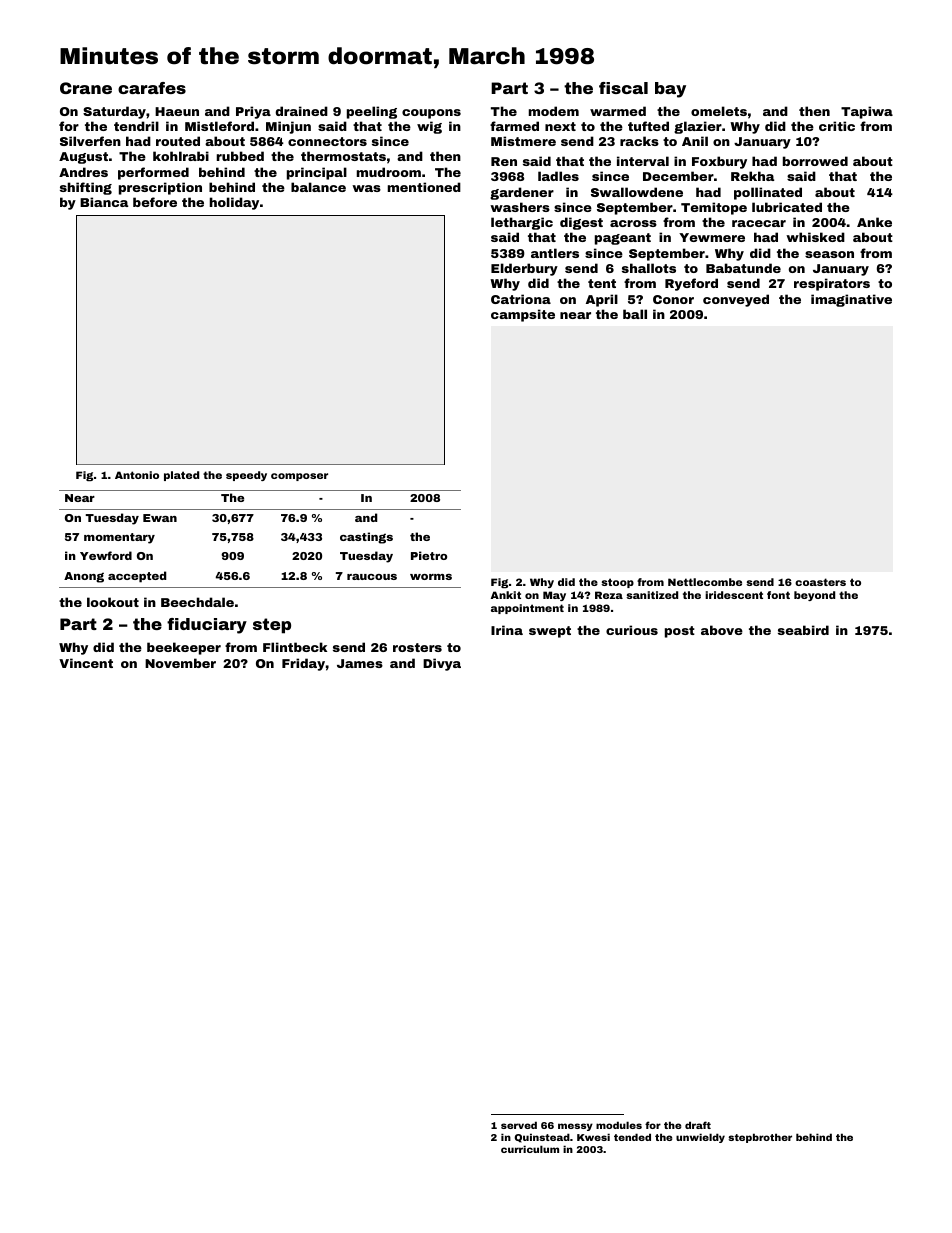 The width and height of the screenshot is (952, 1233). I want to click on messy, so click(575, 1127).
